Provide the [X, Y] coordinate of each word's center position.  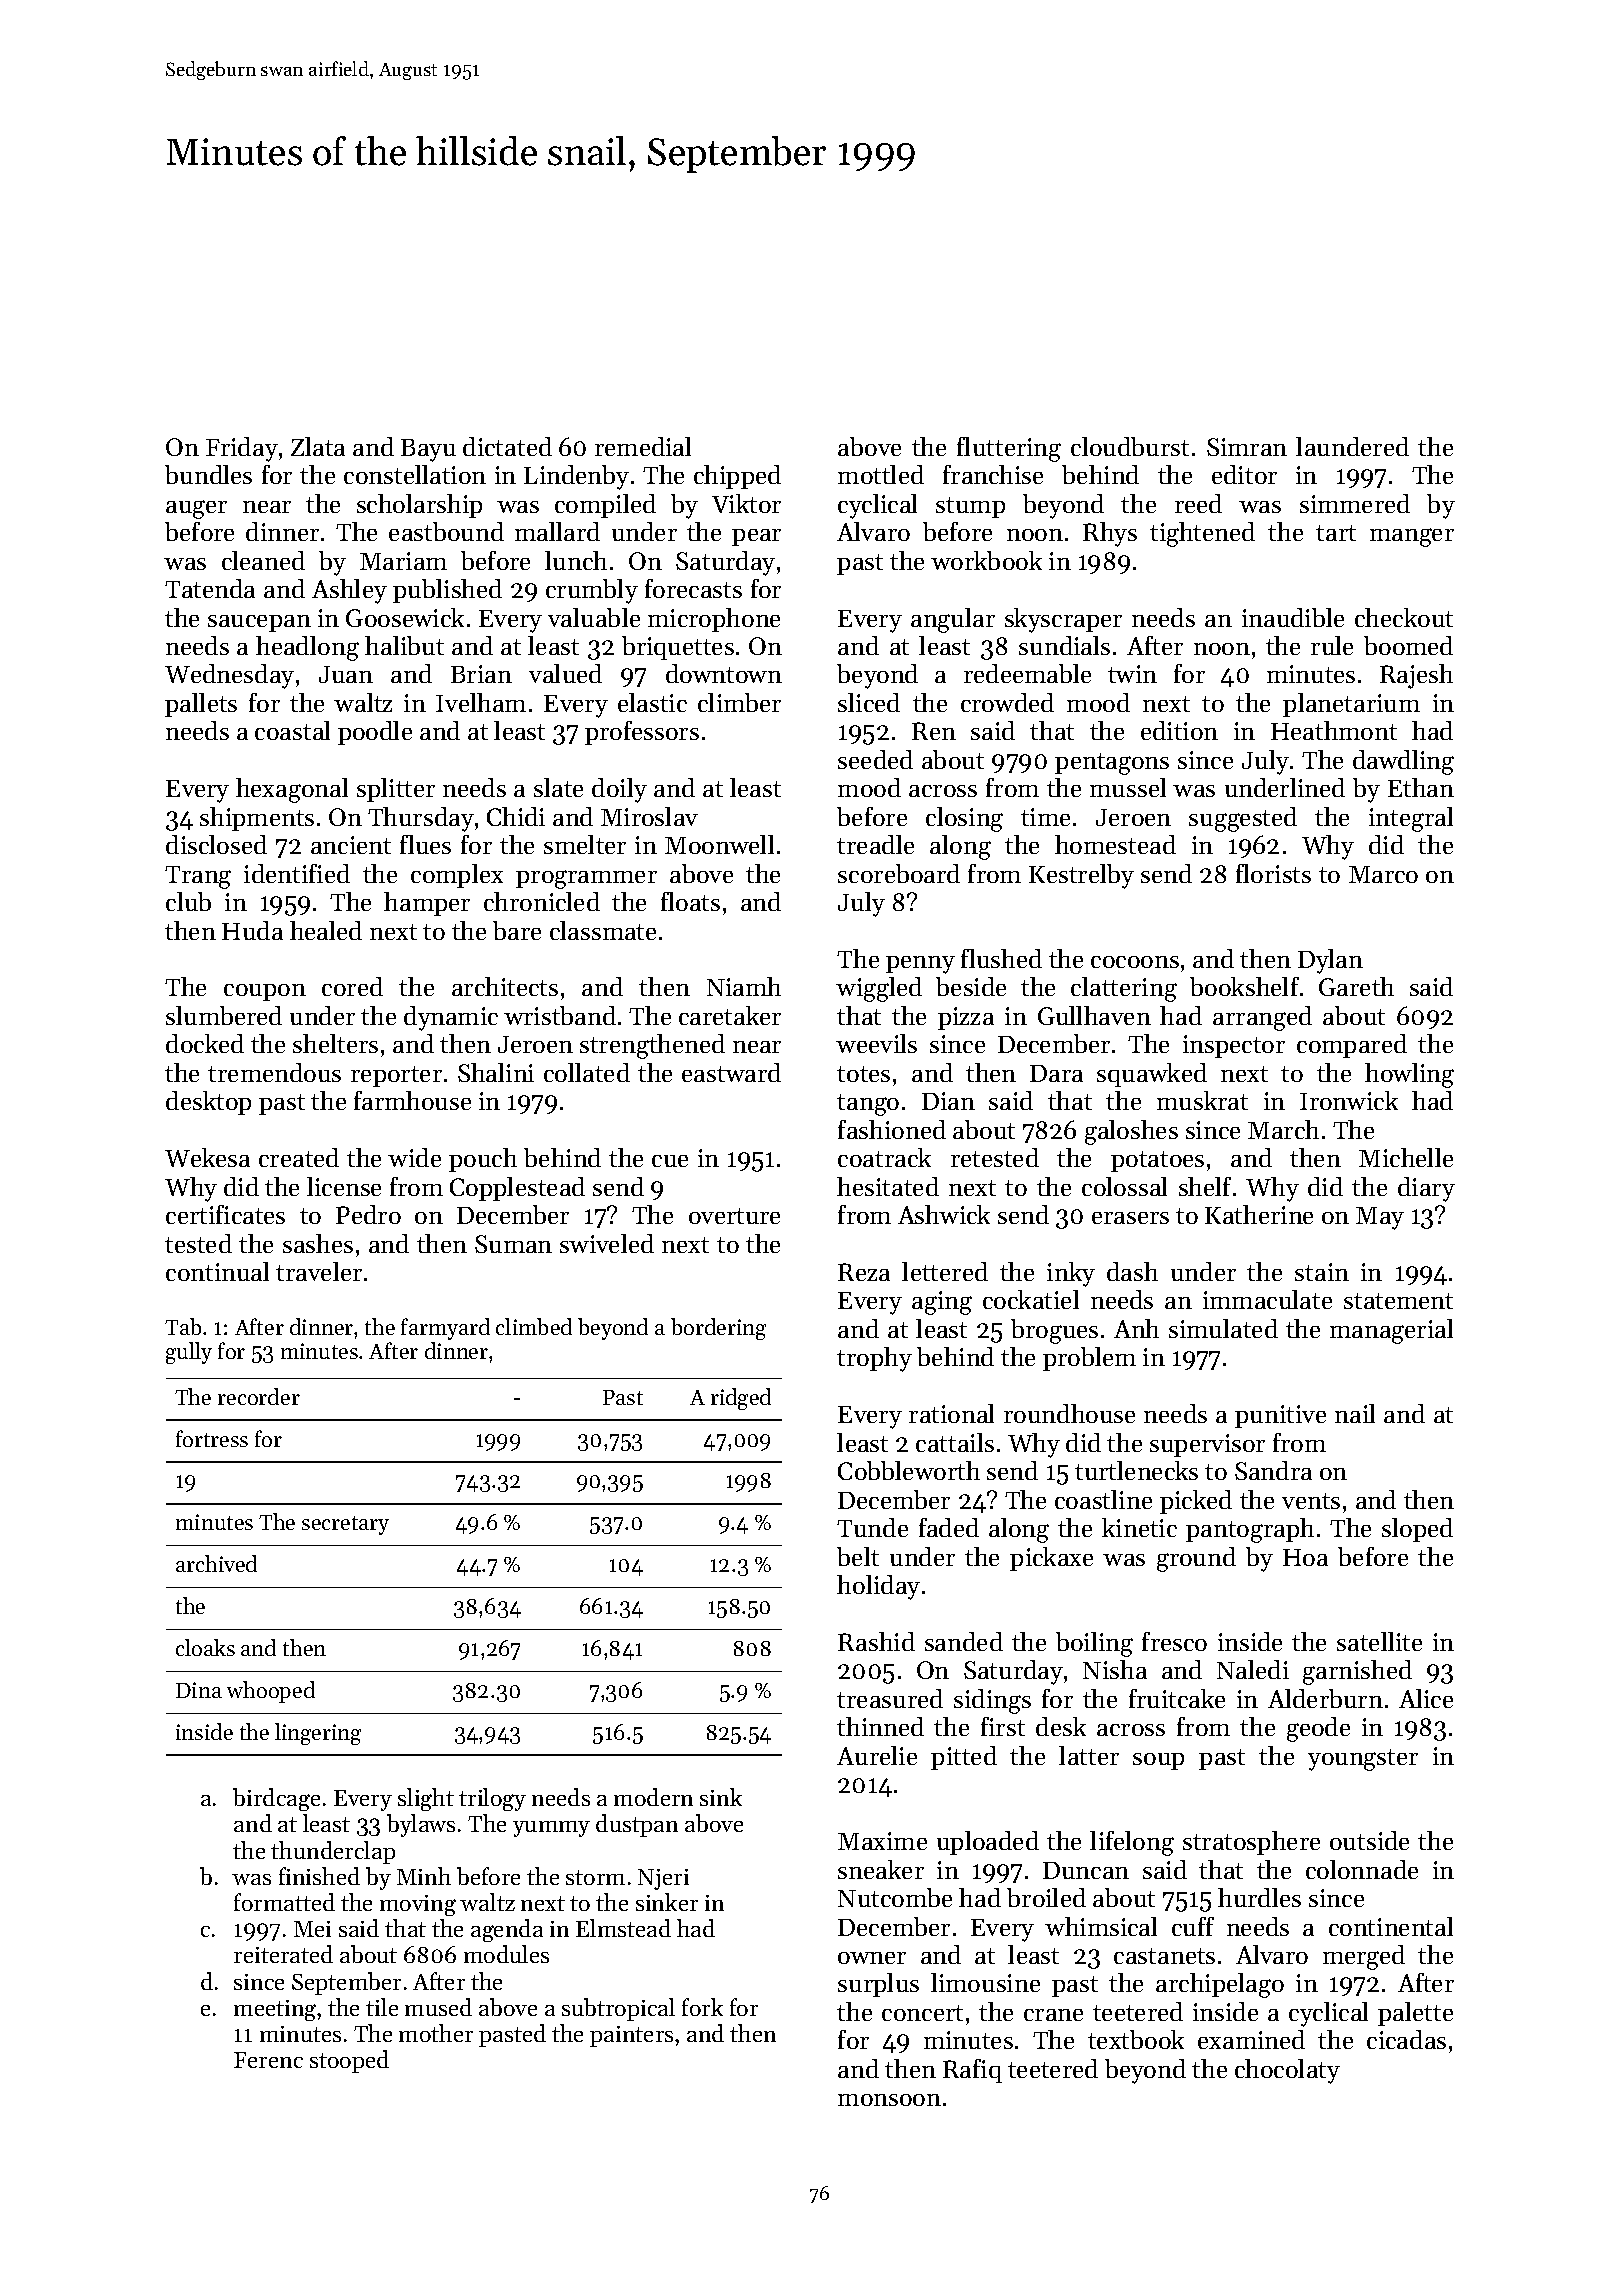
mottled [881, 474]
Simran [1247, 447]
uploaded [988, 1843]
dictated [507, 446]
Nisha [1115, 1669]
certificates [225, 1214]
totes [863, 1074]
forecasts [693, 588]
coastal [292, 730]
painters [631, 2036]
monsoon [889, 2100]
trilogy [492, 1799]
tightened [1202, 534]
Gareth [1356, 986]
